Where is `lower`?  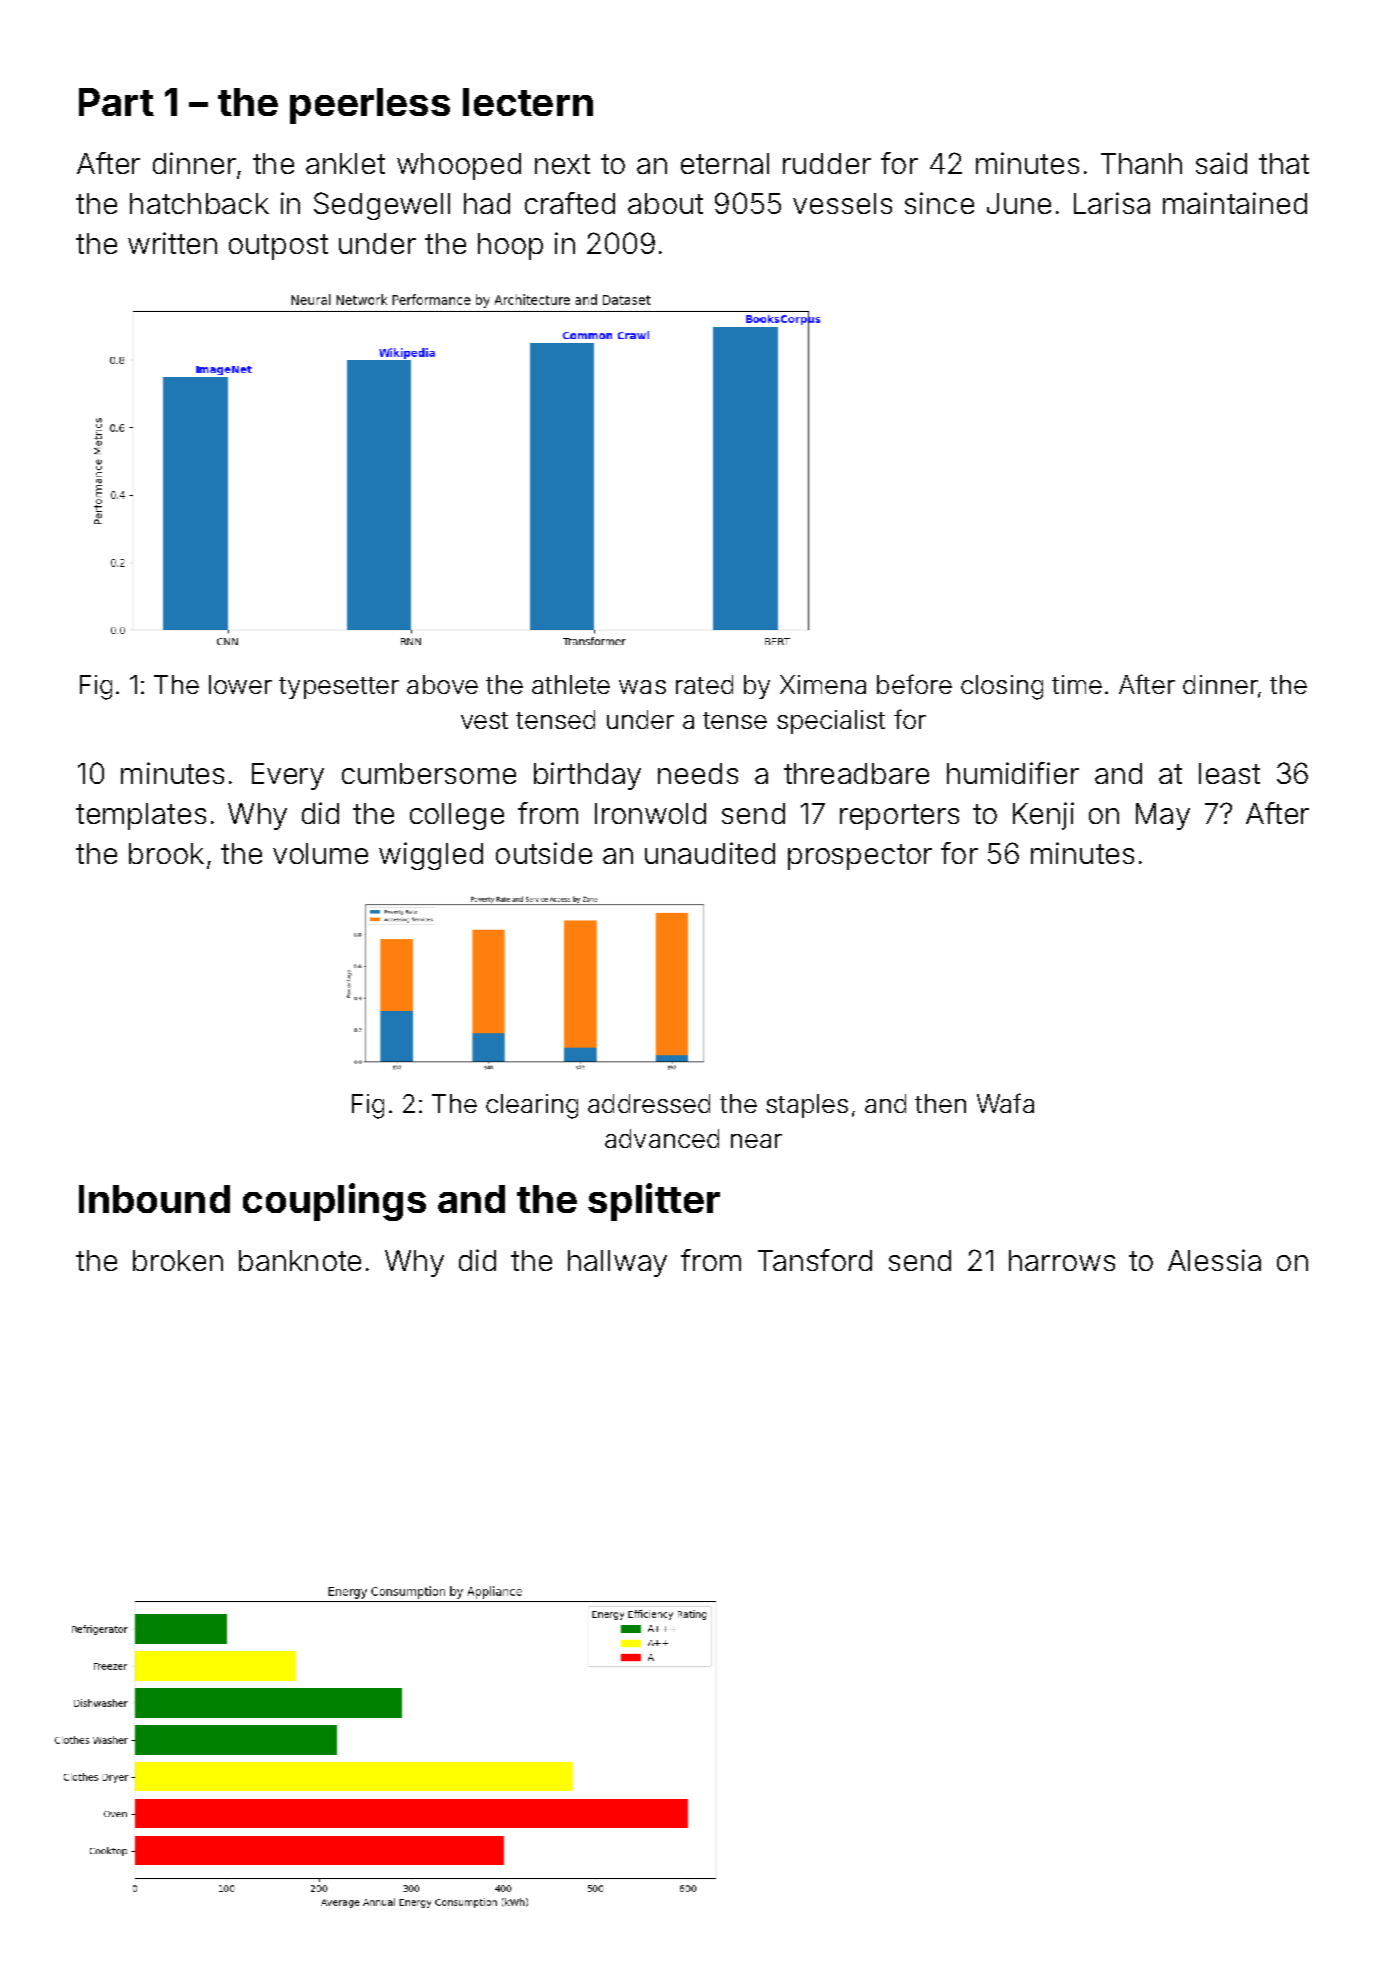
lower is located at coordinates (240, 684).
